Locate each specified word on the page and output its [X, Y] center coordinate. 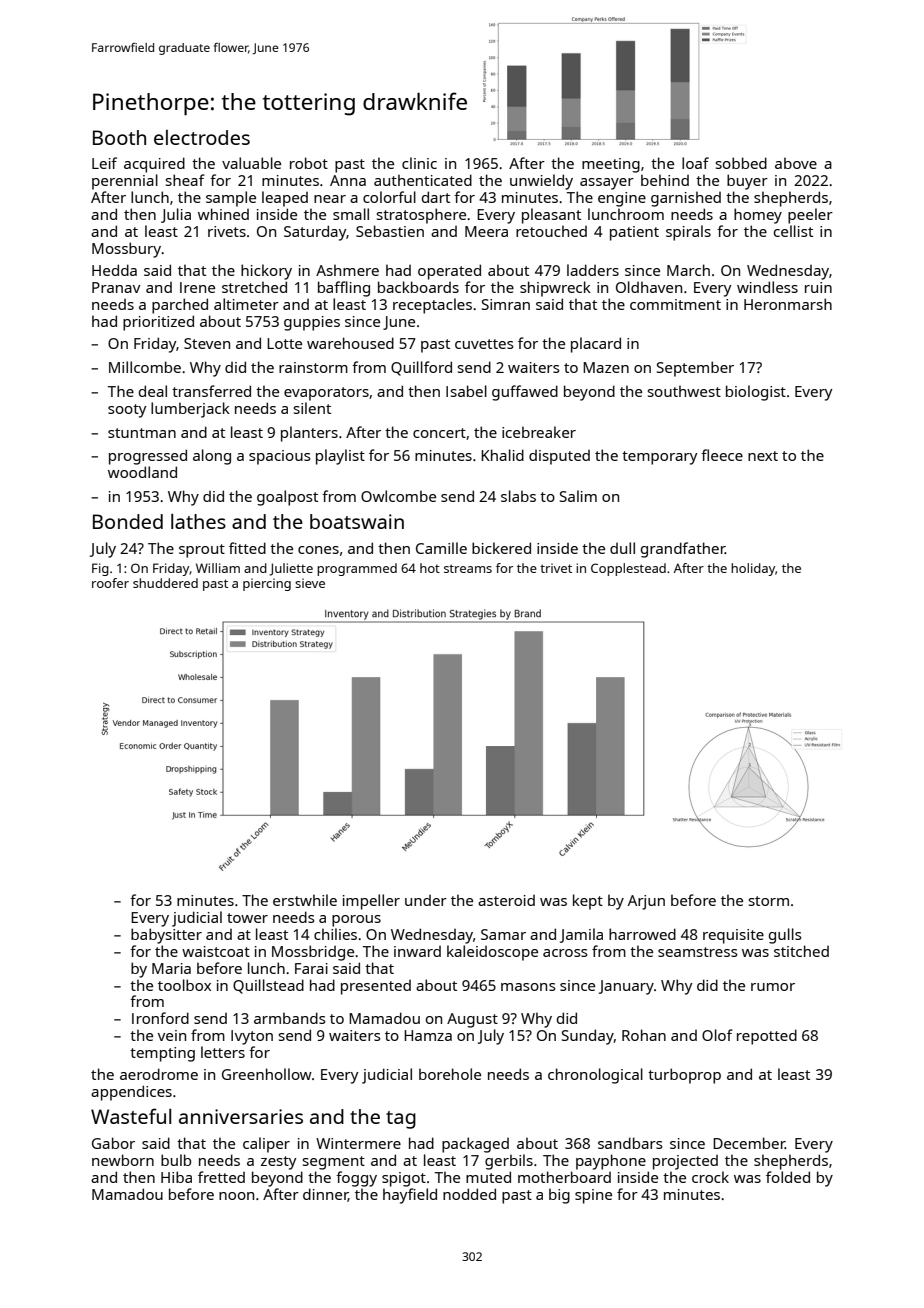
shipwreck [555, 289]
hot [430, 568]
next [763, 456]
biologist [756, 393]
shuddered [165, 583]
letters [223, 1052]
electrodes [202, 137]
